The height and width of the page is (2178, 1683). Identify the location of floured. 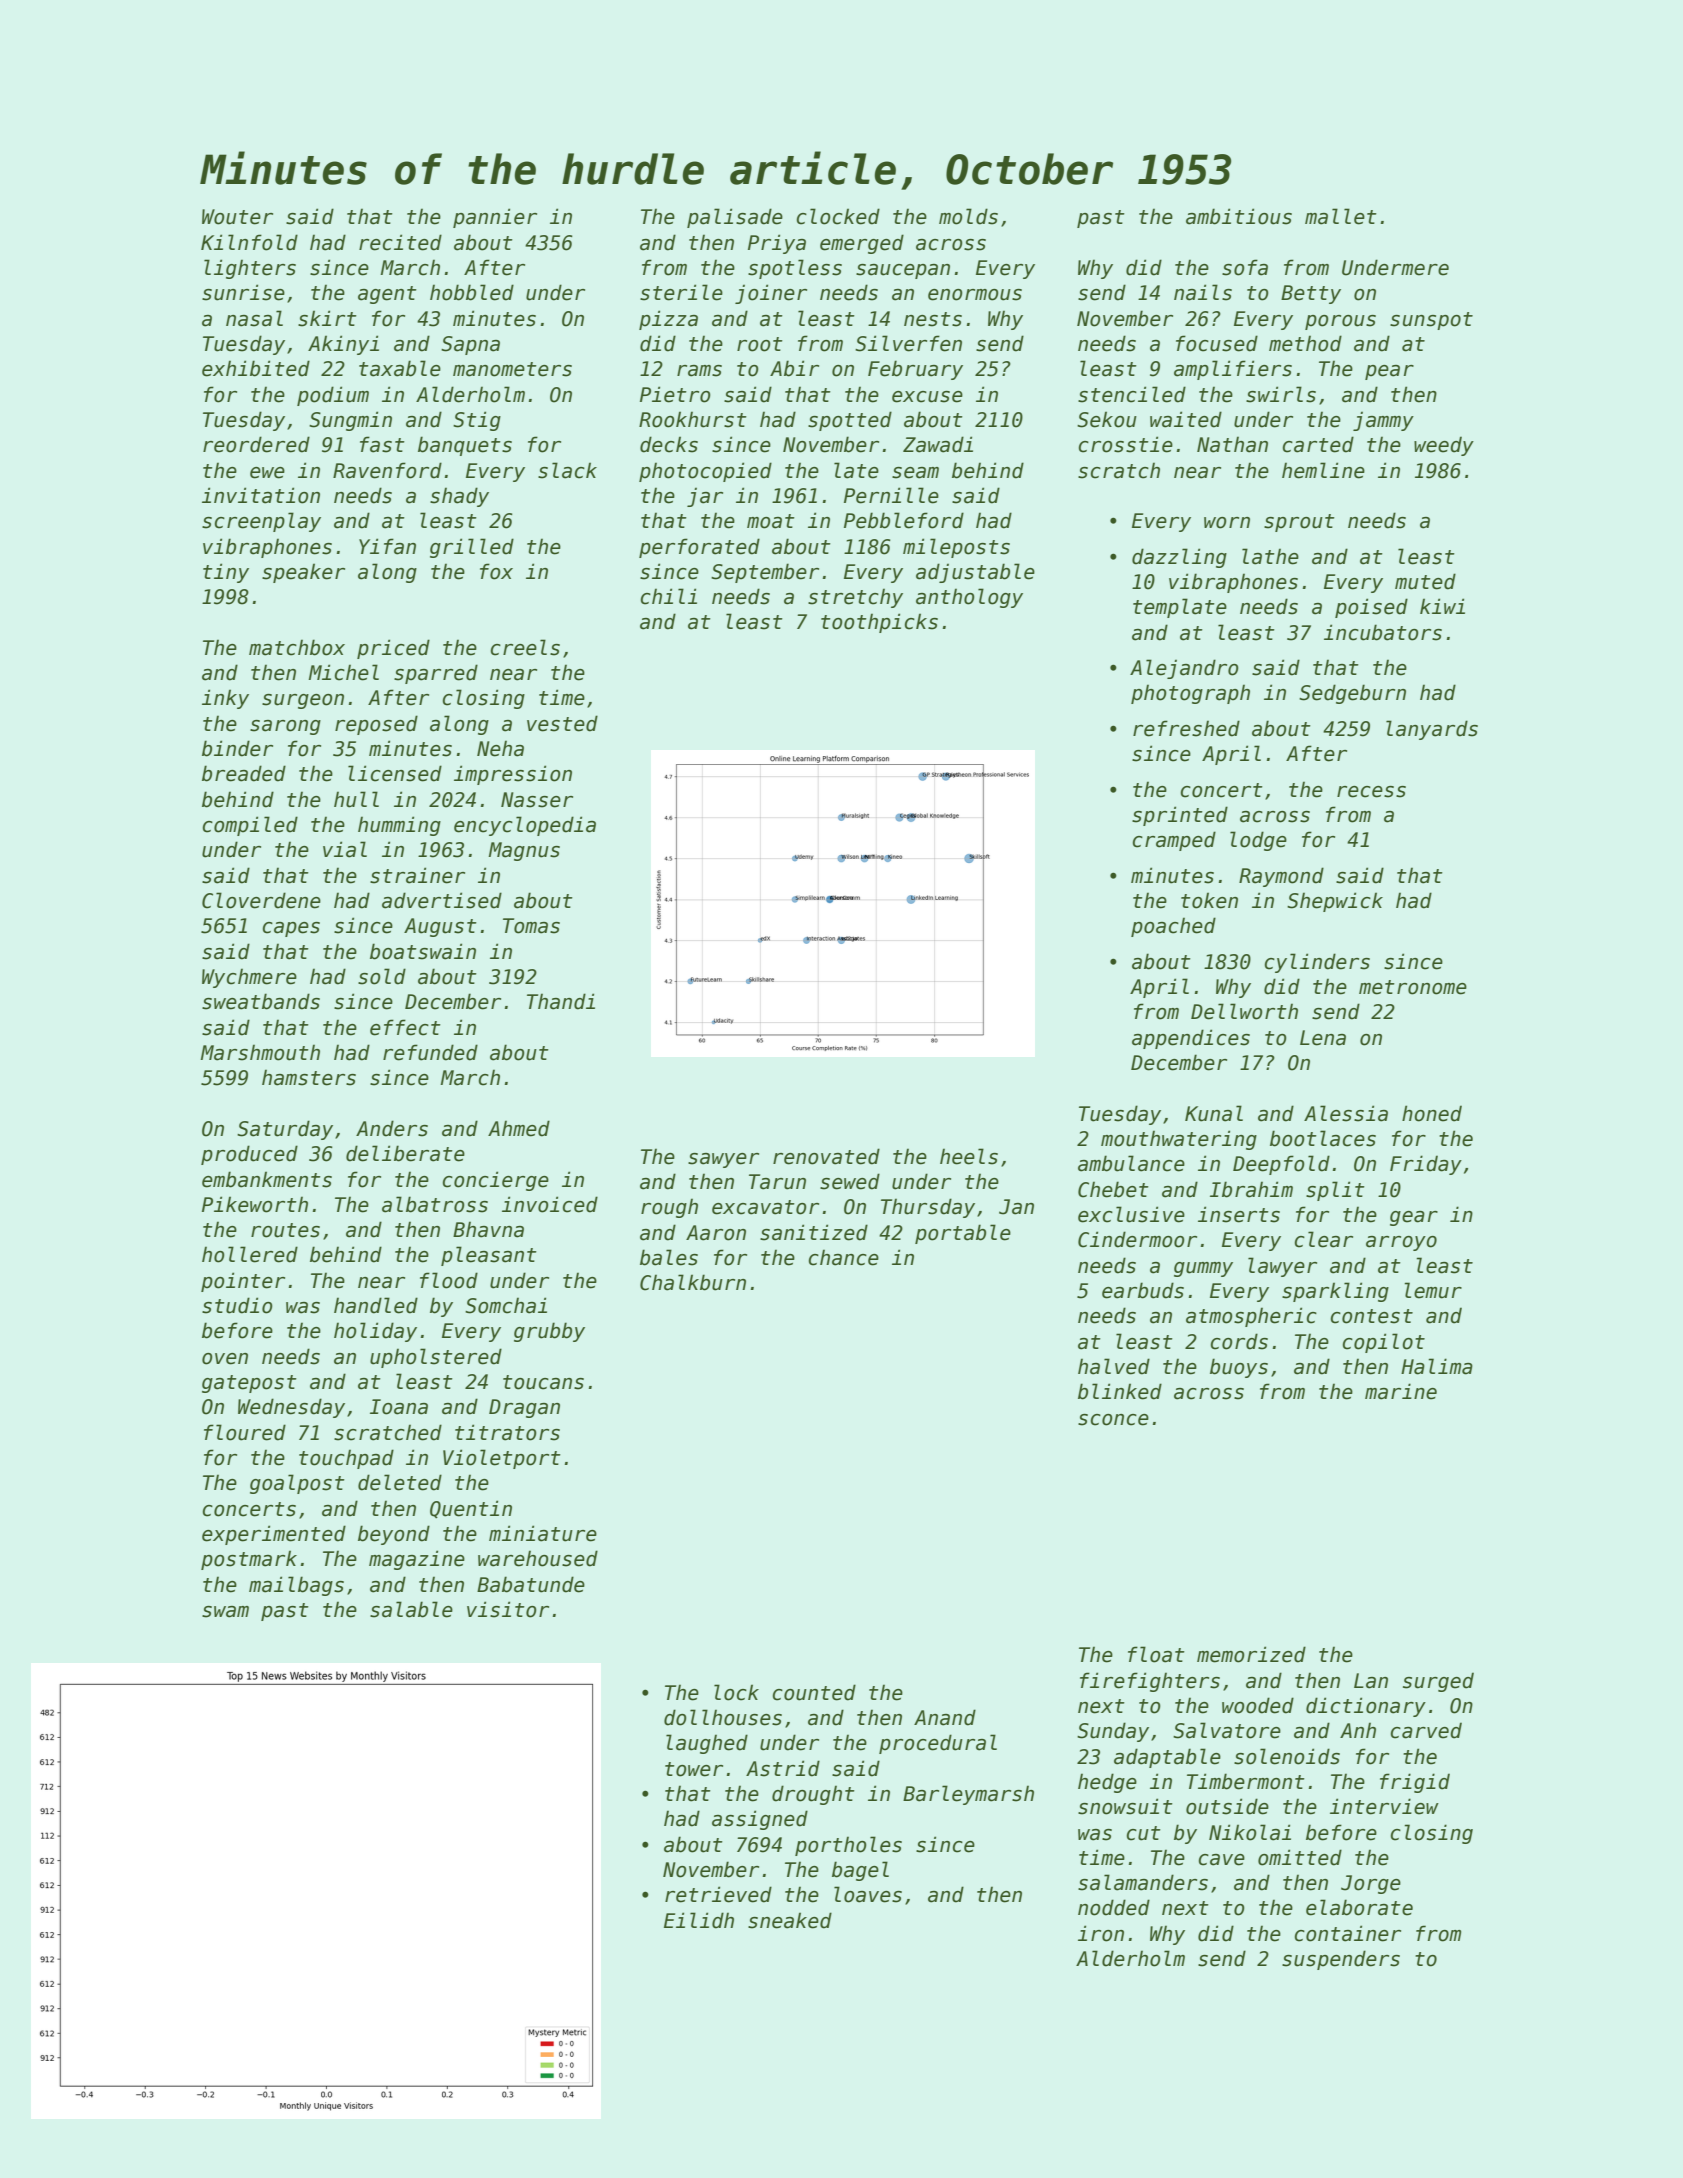
(245, 1432).
